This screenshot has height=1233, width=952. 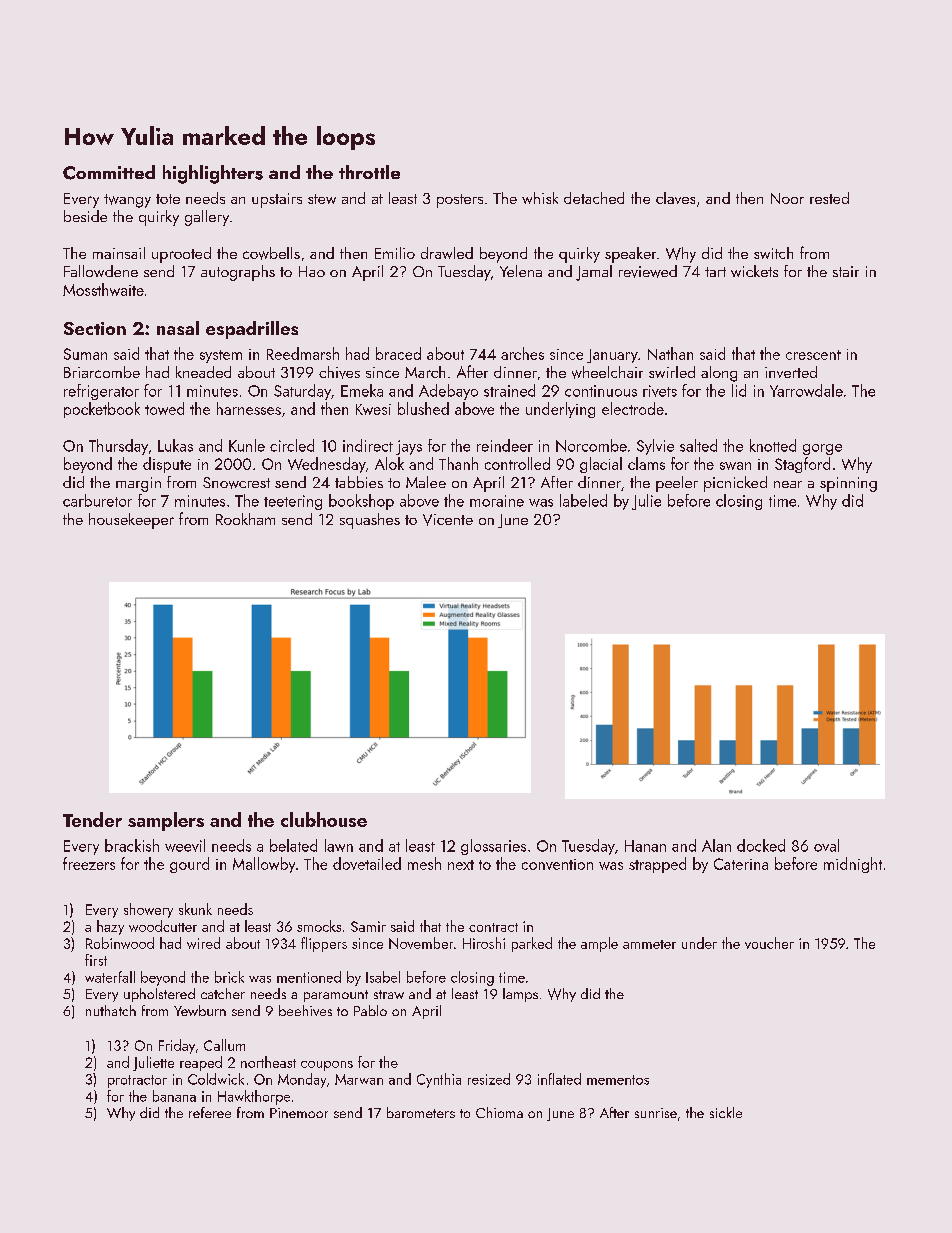 I want to click on rested, so click(x=829, y=198).
